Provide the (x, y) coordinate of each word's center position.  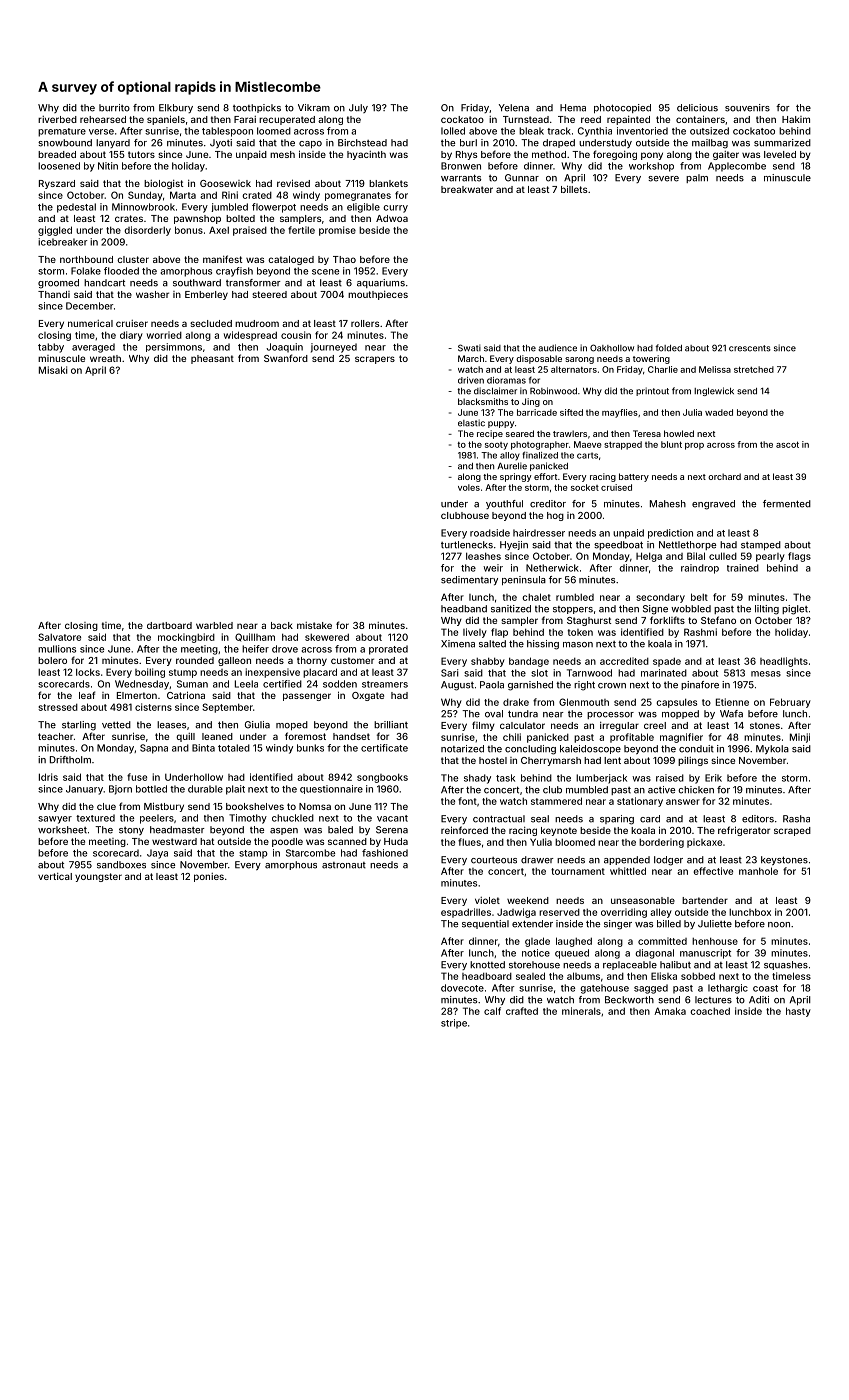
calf (492, 1011)
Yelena (514, 108)
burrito (114, 108)
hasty (798, 1012)
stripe (454, 1024)
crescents (750, 348)
